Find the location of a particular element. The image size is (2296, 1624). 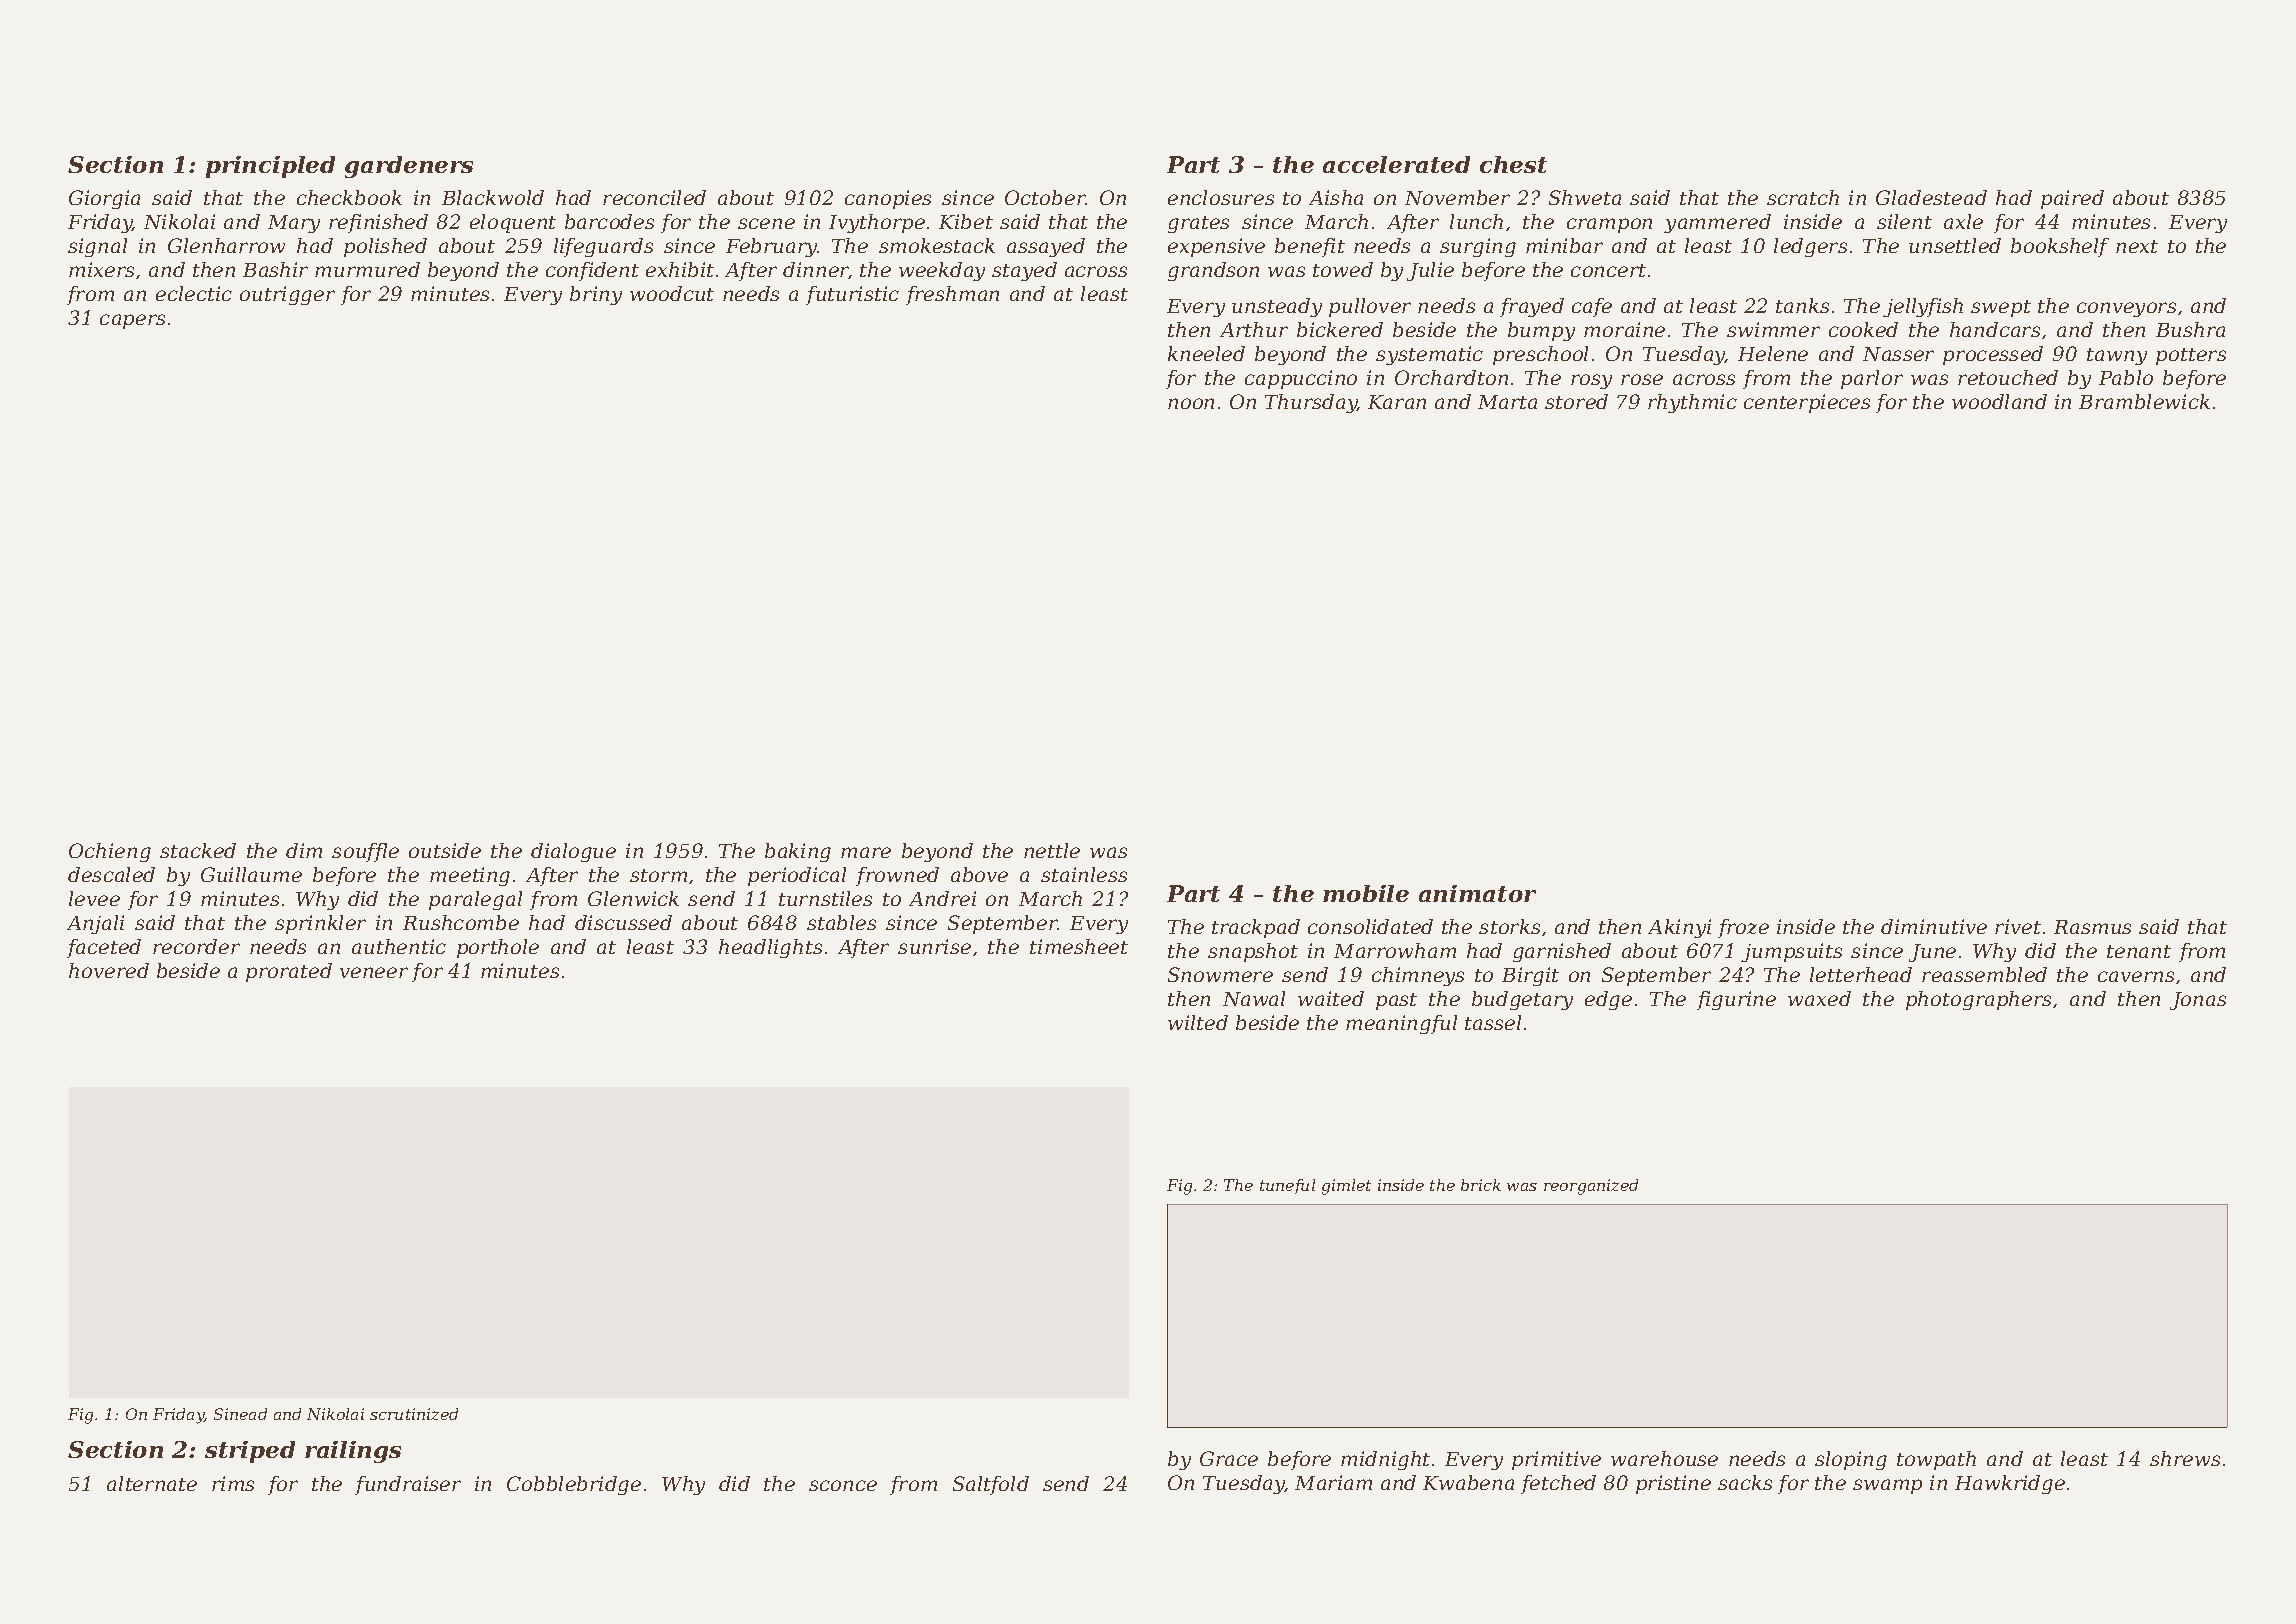

reorganized is located at coordinates (1591, 1187).
